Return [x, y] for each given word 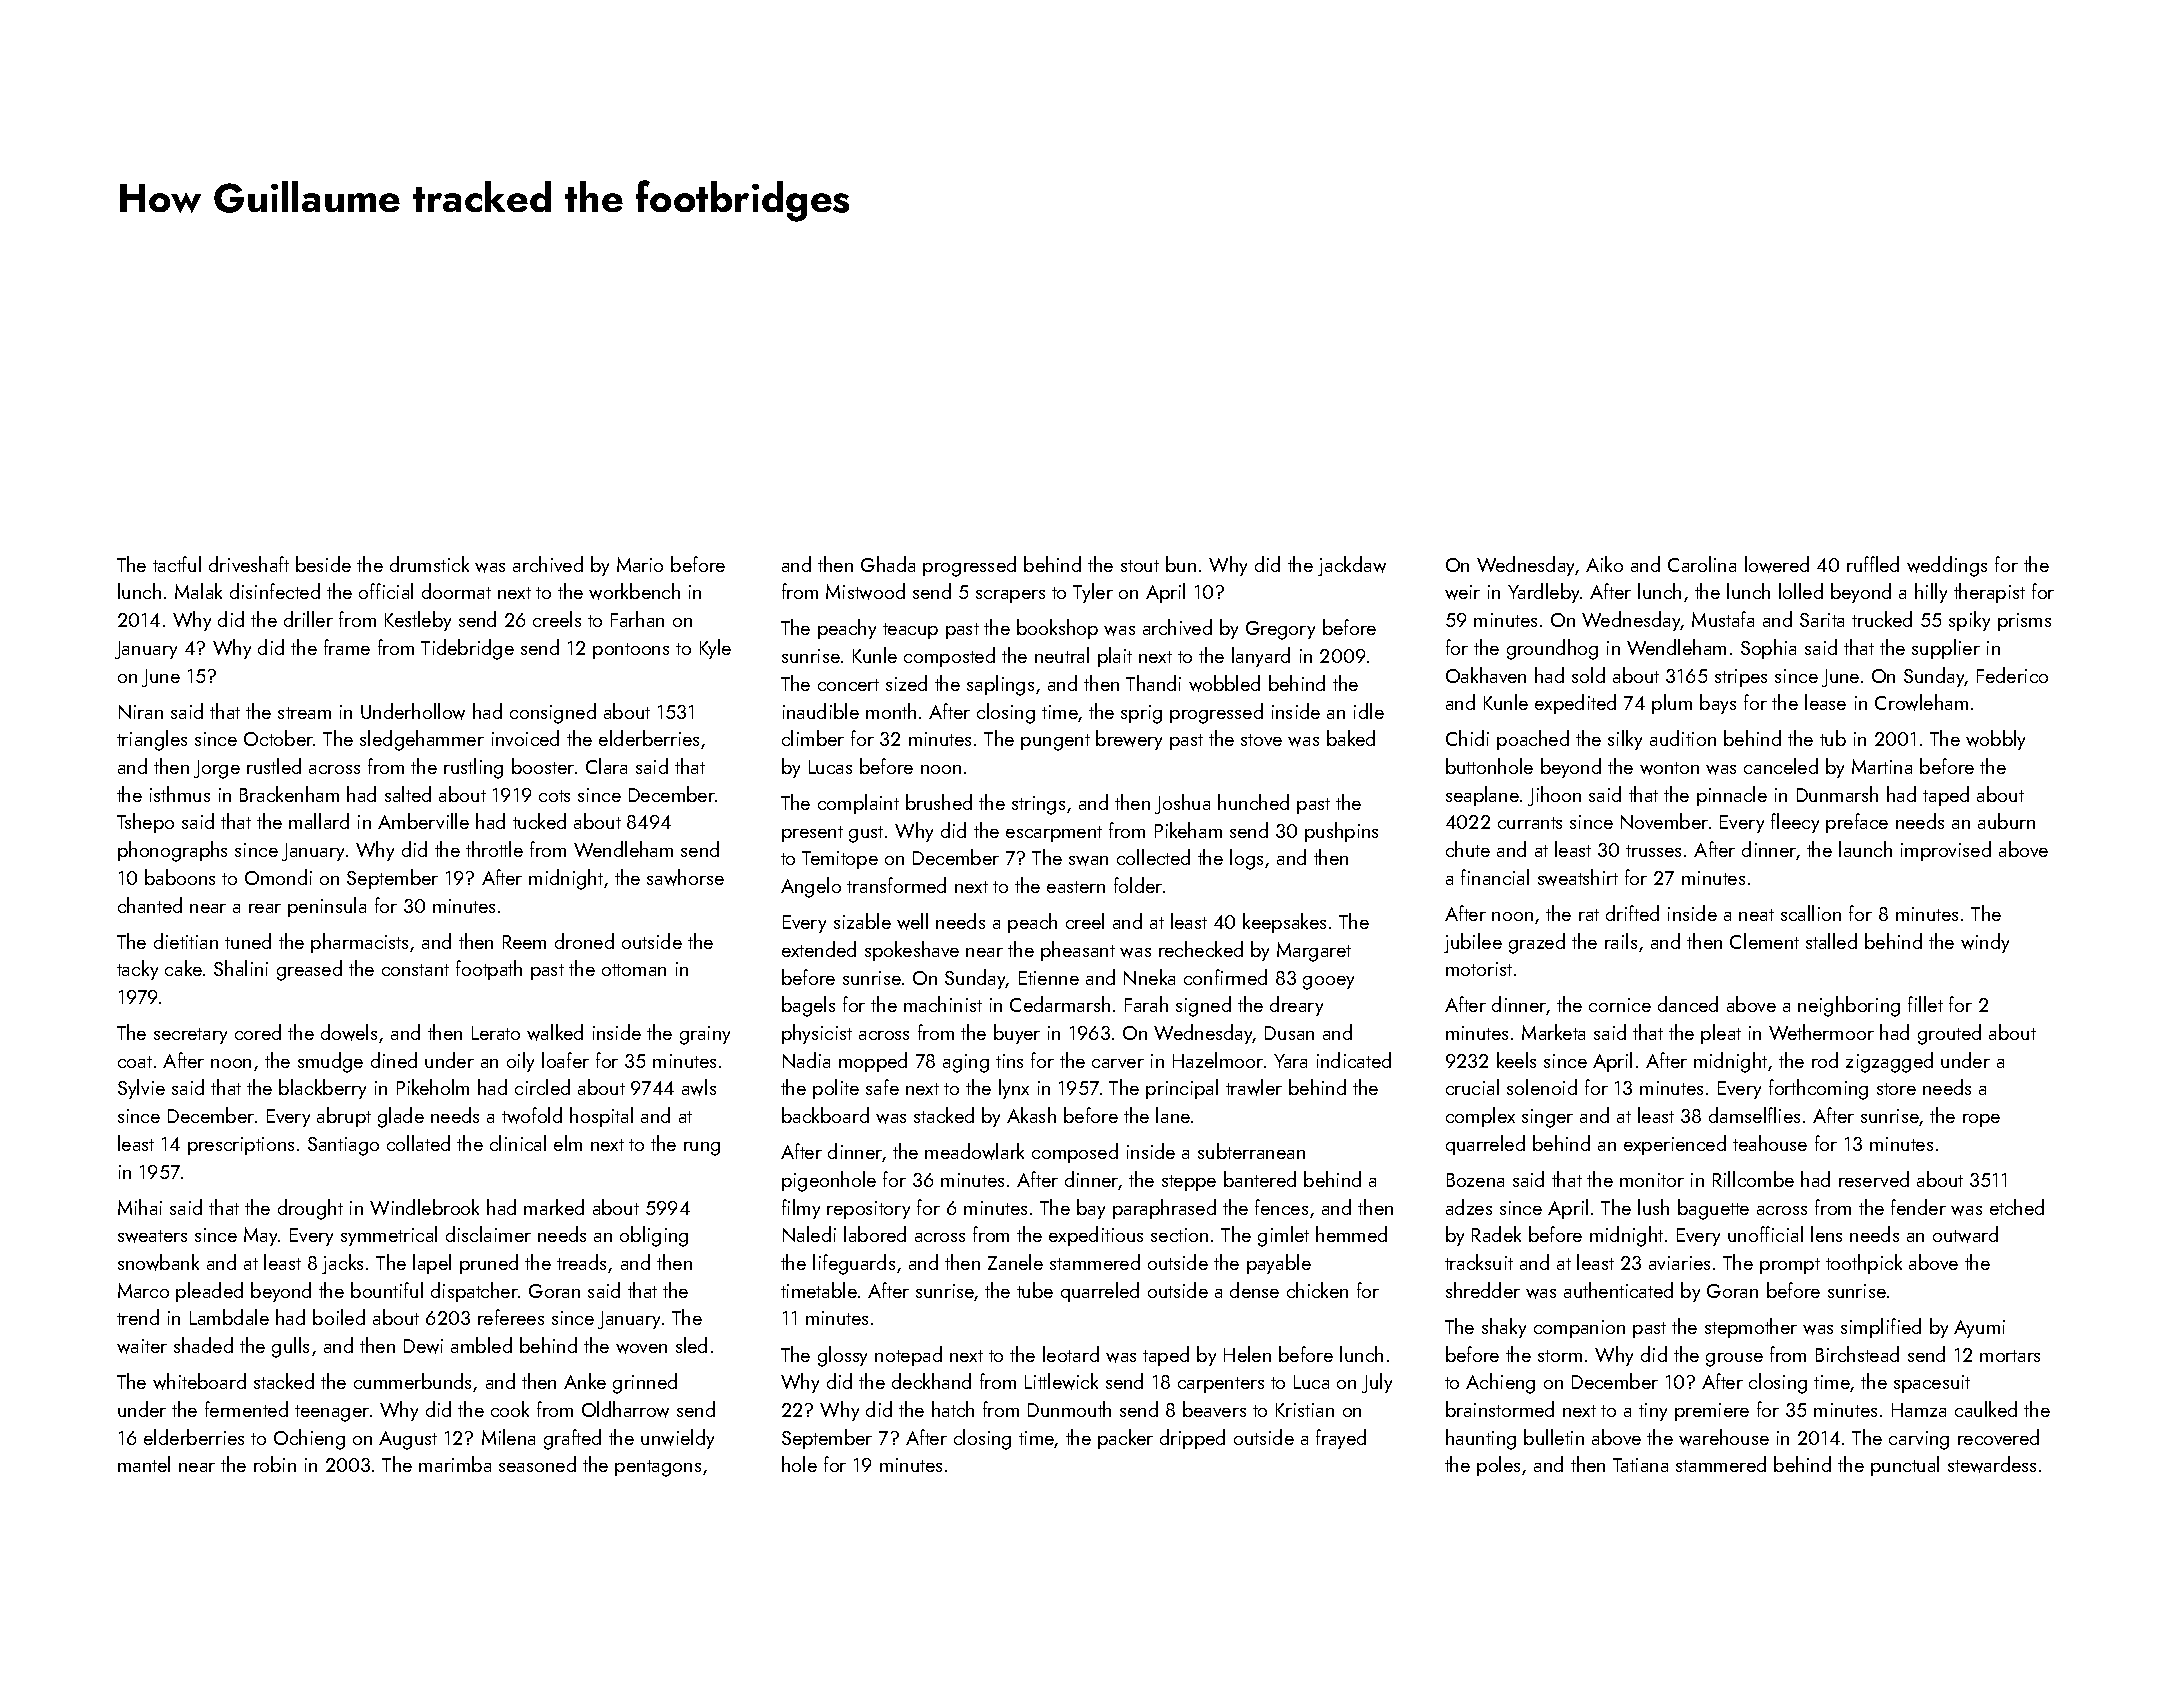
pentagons [658, 1468]
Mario [640, 564]
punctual [1905, 1466]
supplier [1946, 649]
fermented [246, 1409]
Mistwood [865, 591]
